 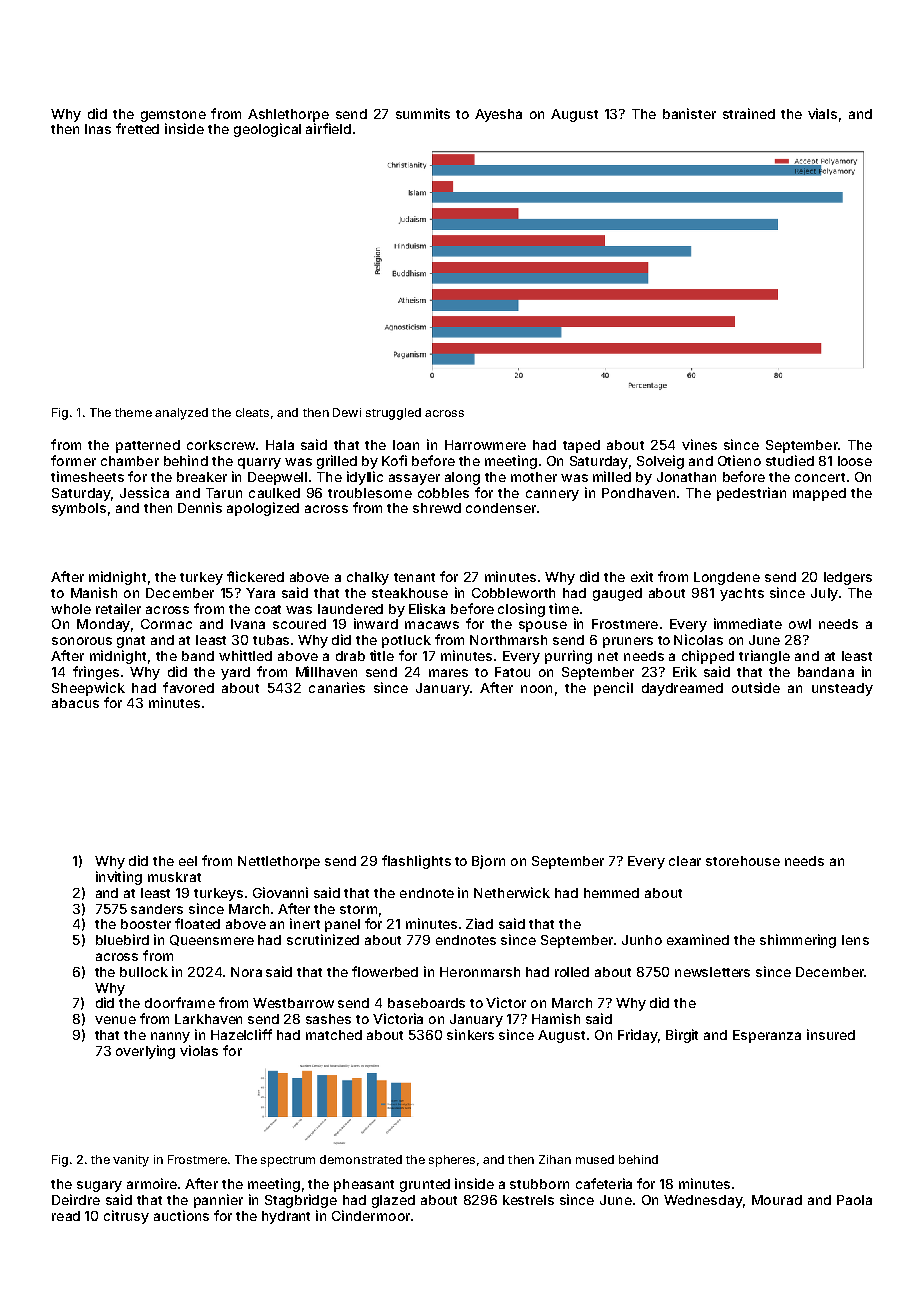 What do you see at coordinates (423, 113) in the page?
I see `summits` at bounding box center [423, 113].
